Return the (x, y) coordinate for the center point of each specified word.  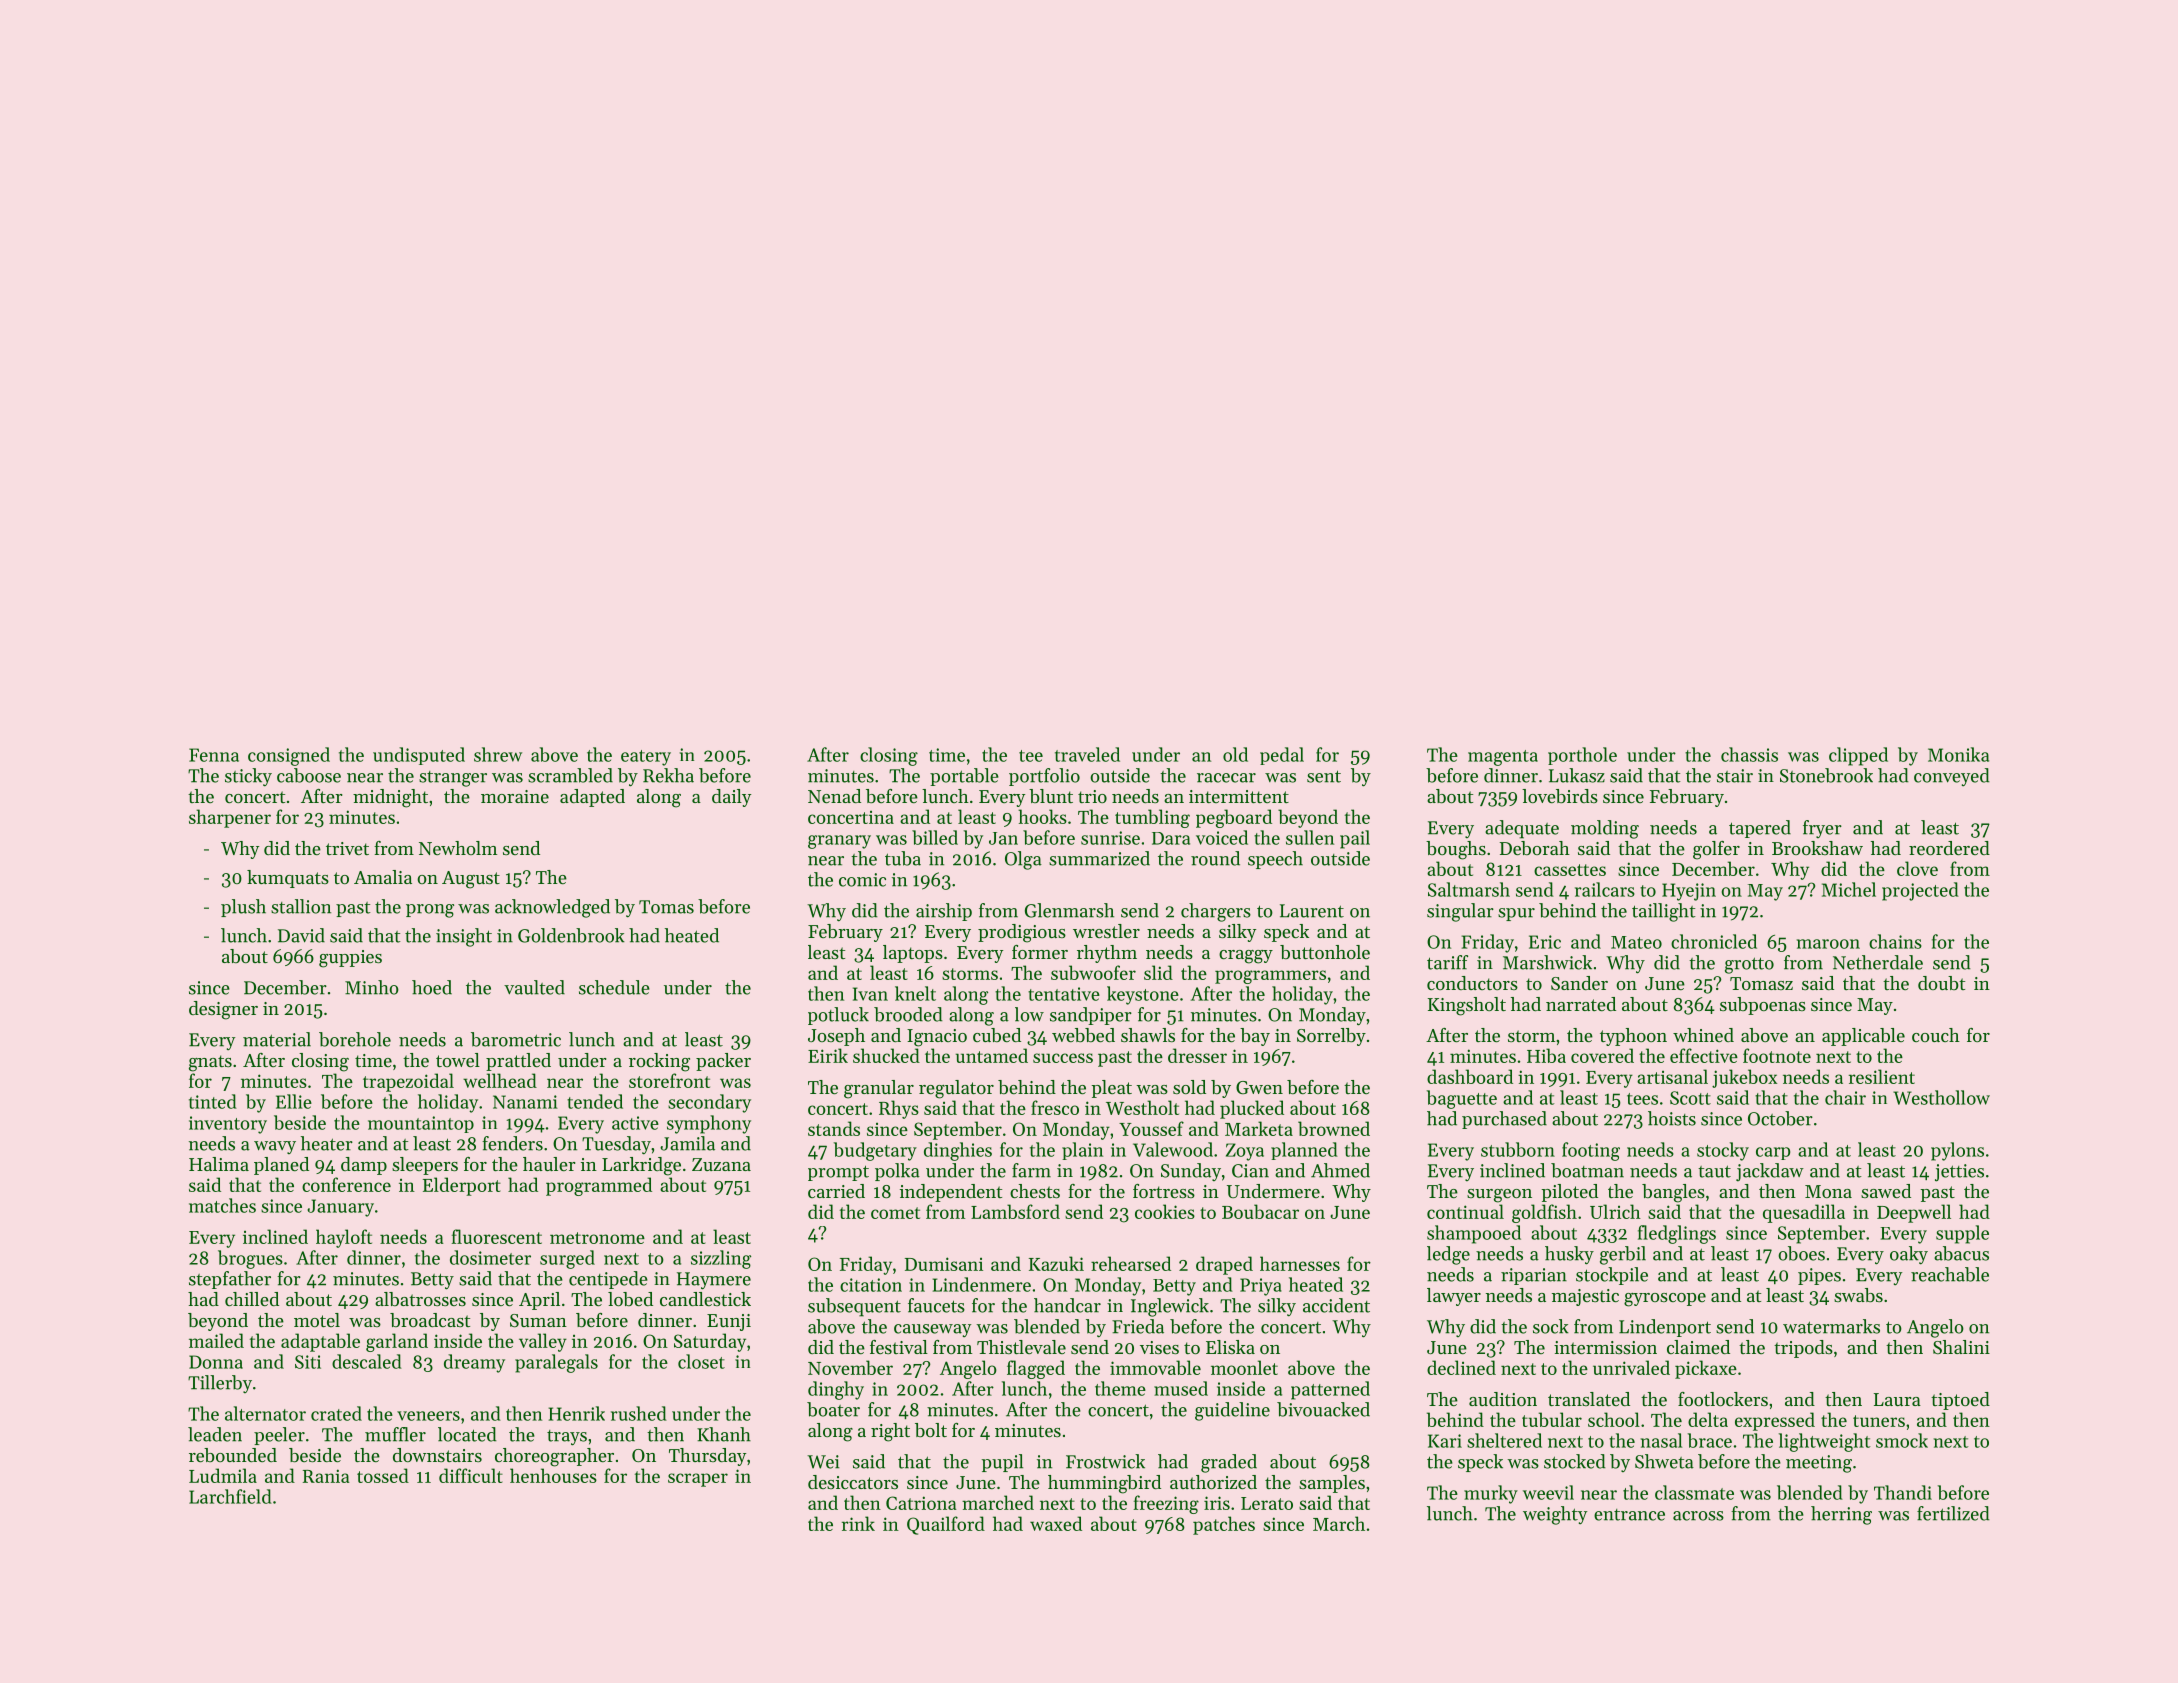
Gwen (1259, 1087)
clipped (1858, 756)
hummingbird (1104, 1484)
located (467, 1434)
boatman (1587, 1170)
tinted (213, 1101)
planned (1304, 1151)
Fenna (214, 755)
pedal (1282, 756)
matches (222, 1205)
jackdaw (1770, 1172)
